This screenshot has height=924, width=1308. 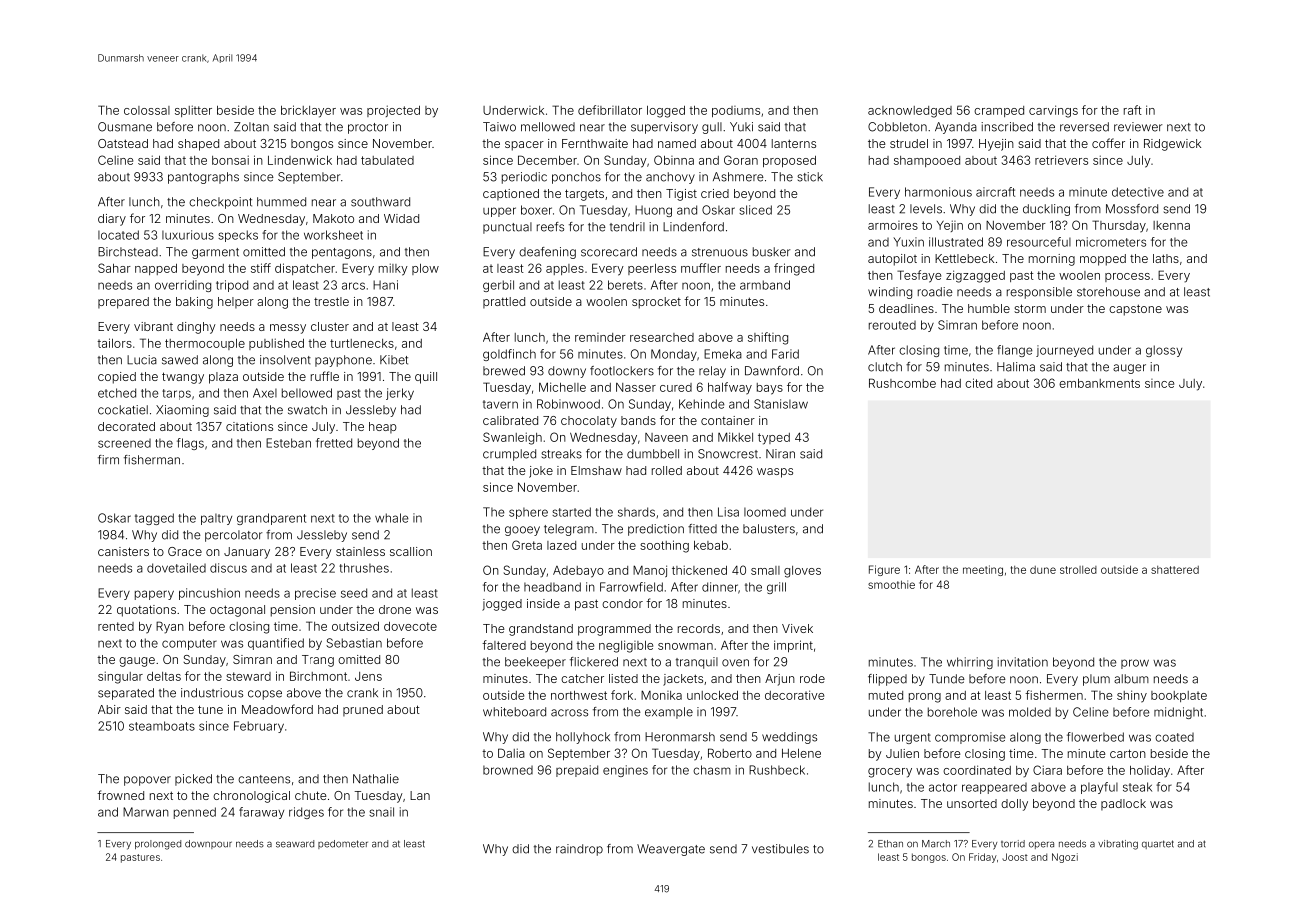 I want to click on padlock, so click(x=1123, y=805).
